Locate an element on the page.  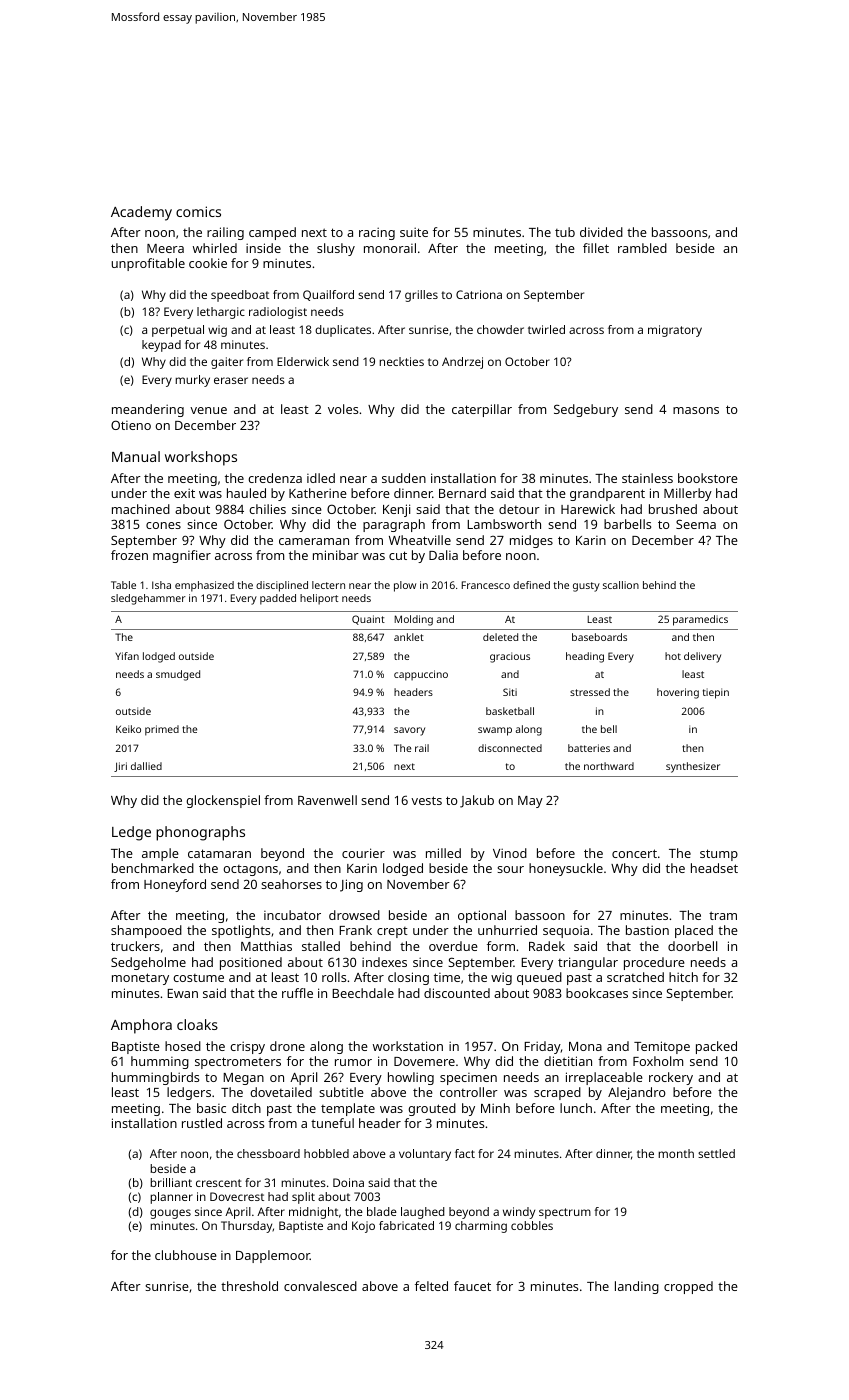
basic is located at coordinates (211, 1108).
